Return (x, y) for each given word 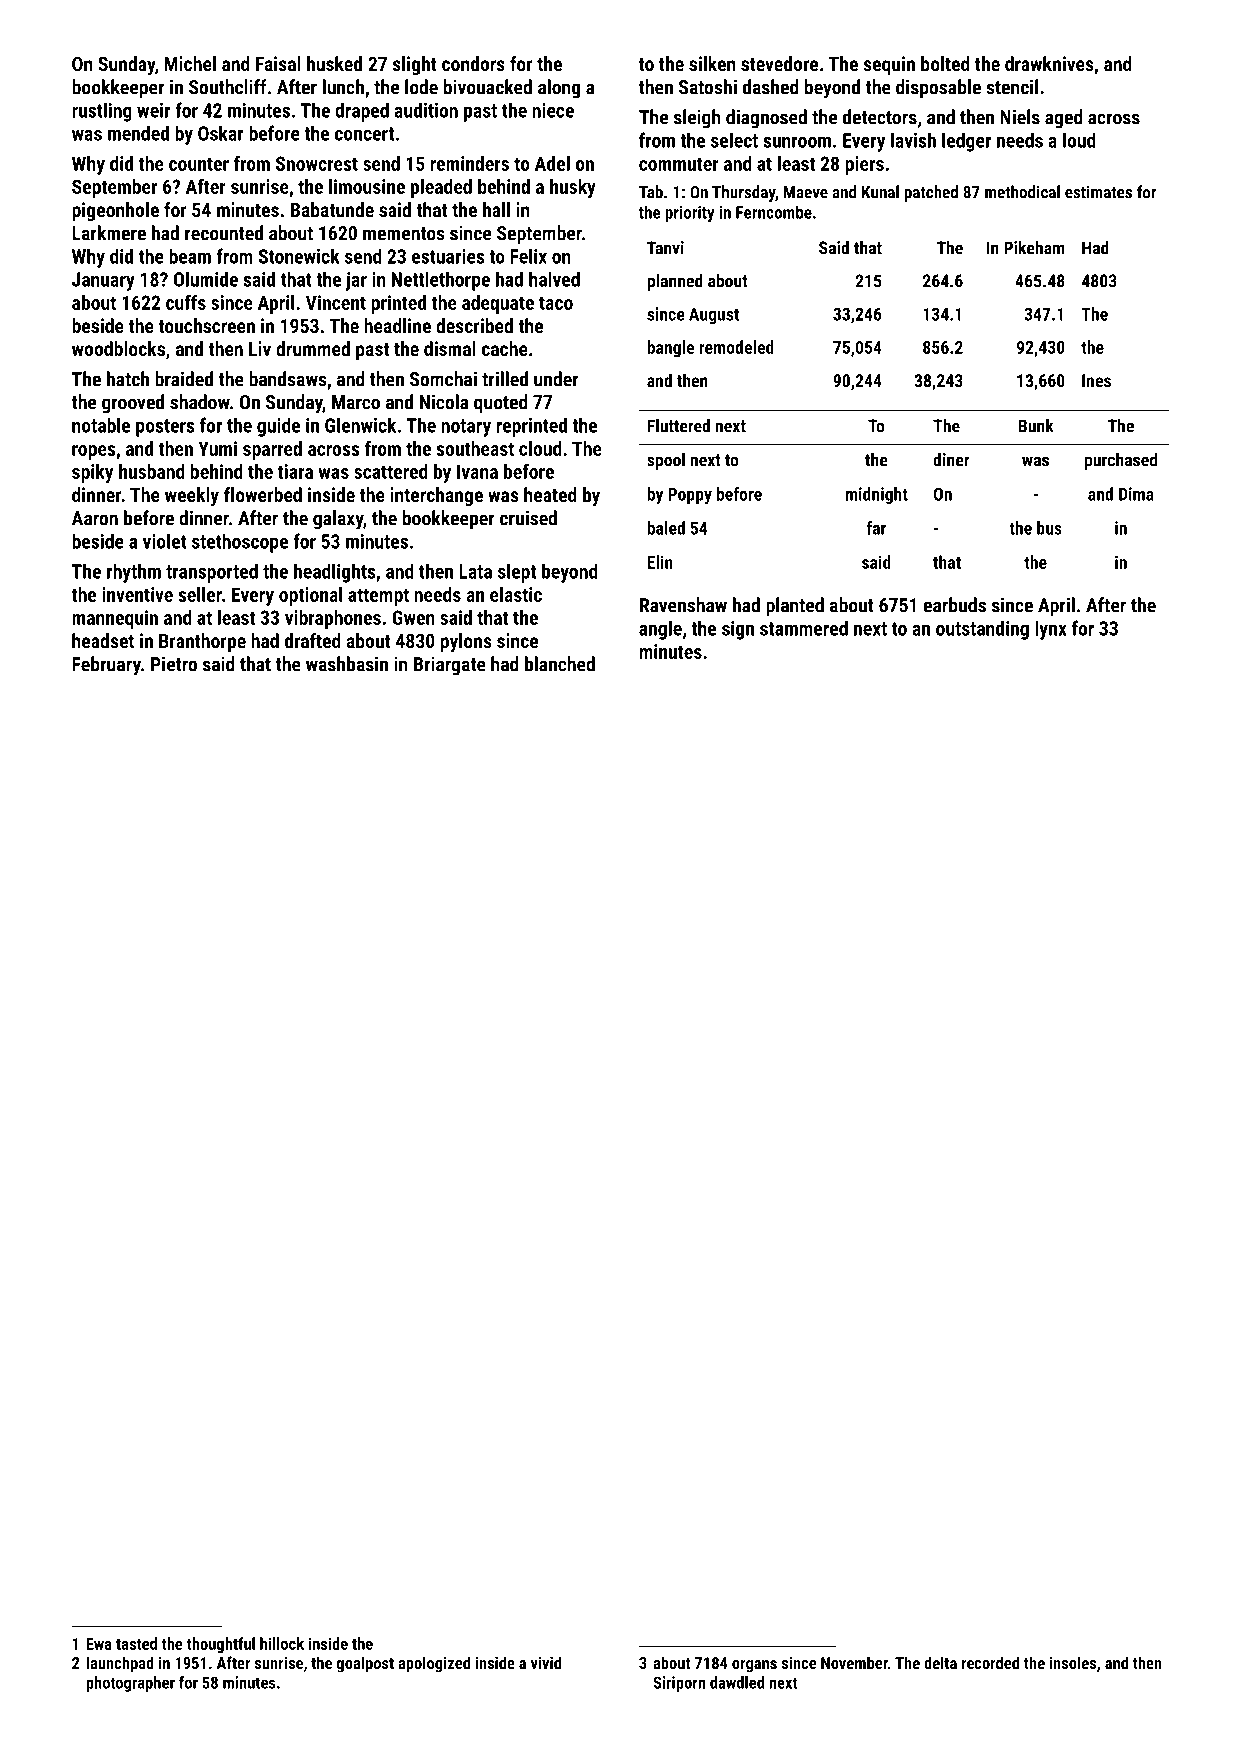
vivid (546, 1662)
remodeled (736, 347)
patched (931, 193)
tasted (136, 1643)
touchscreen (206, 325)
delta (940, 1662)
